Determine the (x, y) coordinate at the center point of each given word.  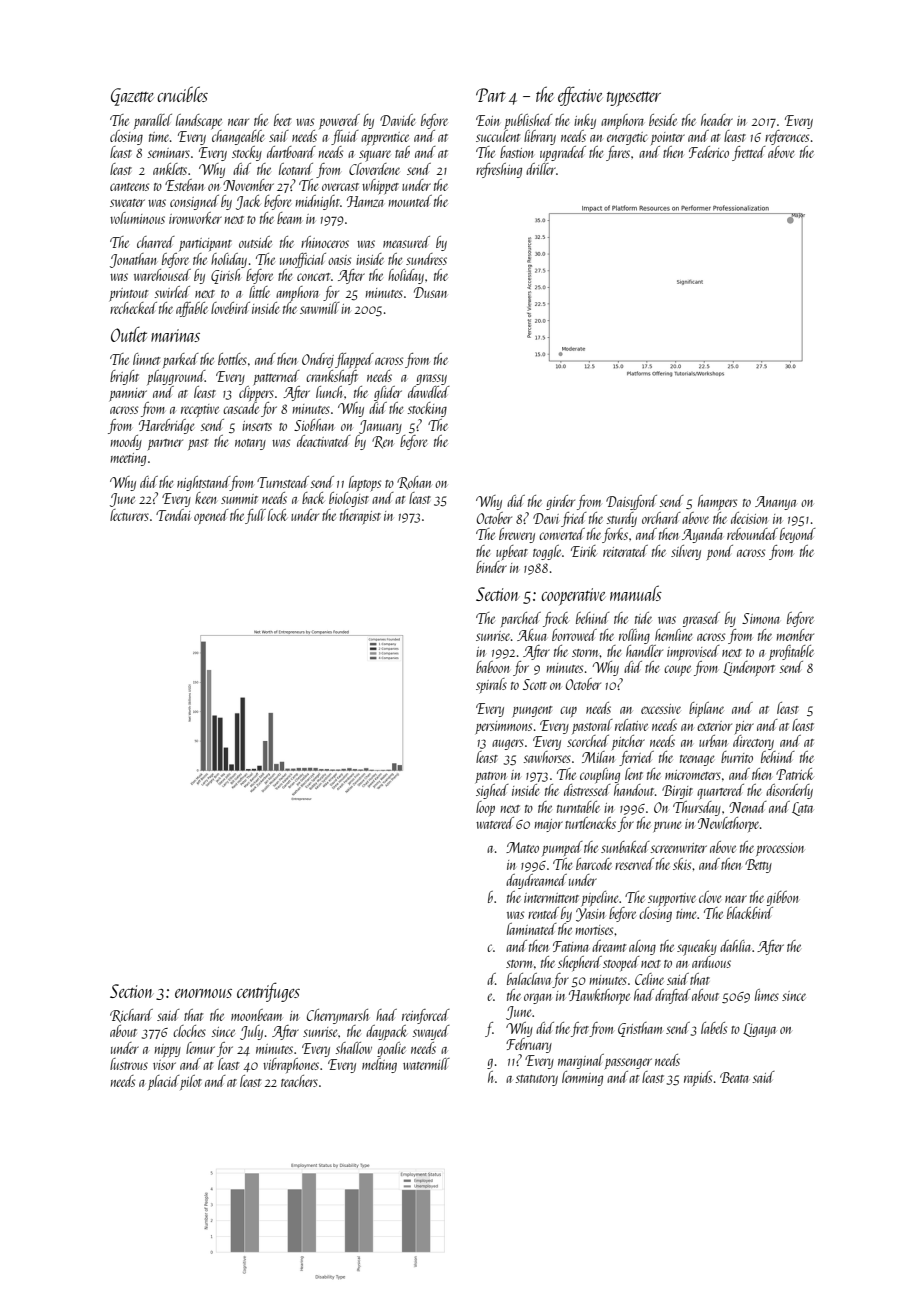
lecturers (129, 515)
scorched (588, 741)
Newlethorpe (728, 824)
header (717, 120)
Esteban (184, 185)
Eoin (488, 120)
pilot (191, 1082)
